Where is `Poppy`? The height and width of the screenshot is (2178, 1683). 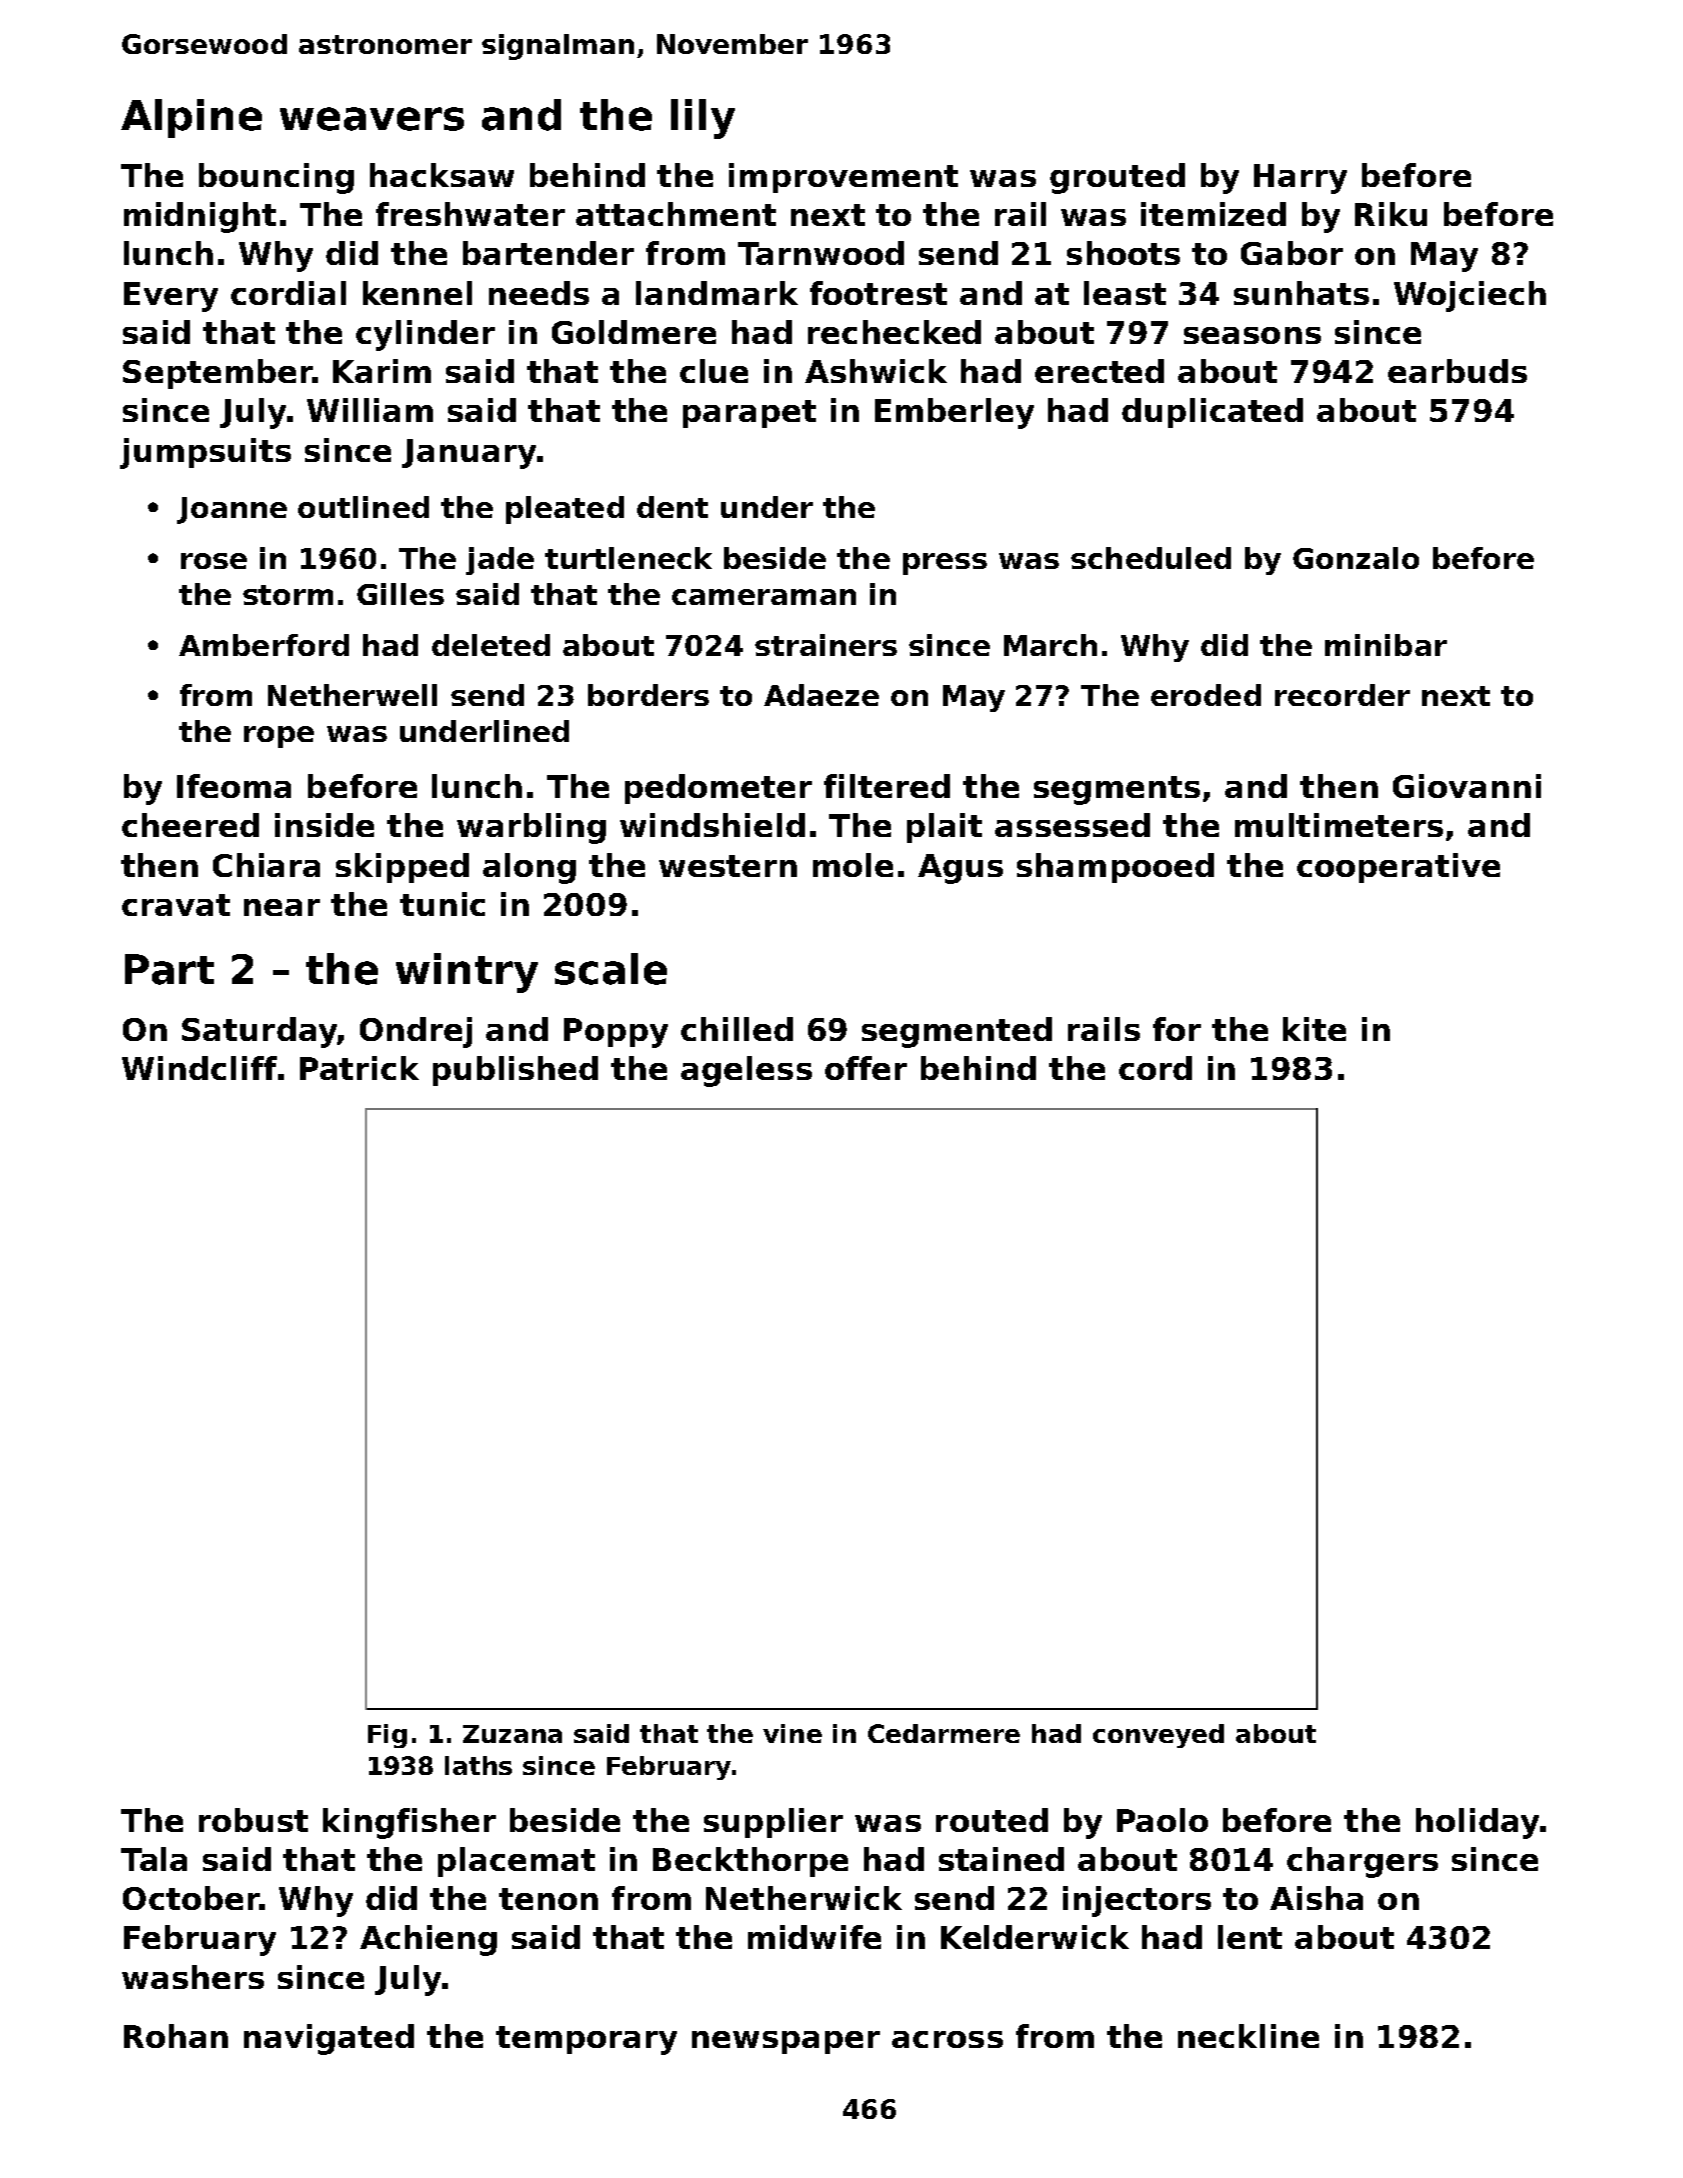
Poppy is located at coordinates (616, 1033).
